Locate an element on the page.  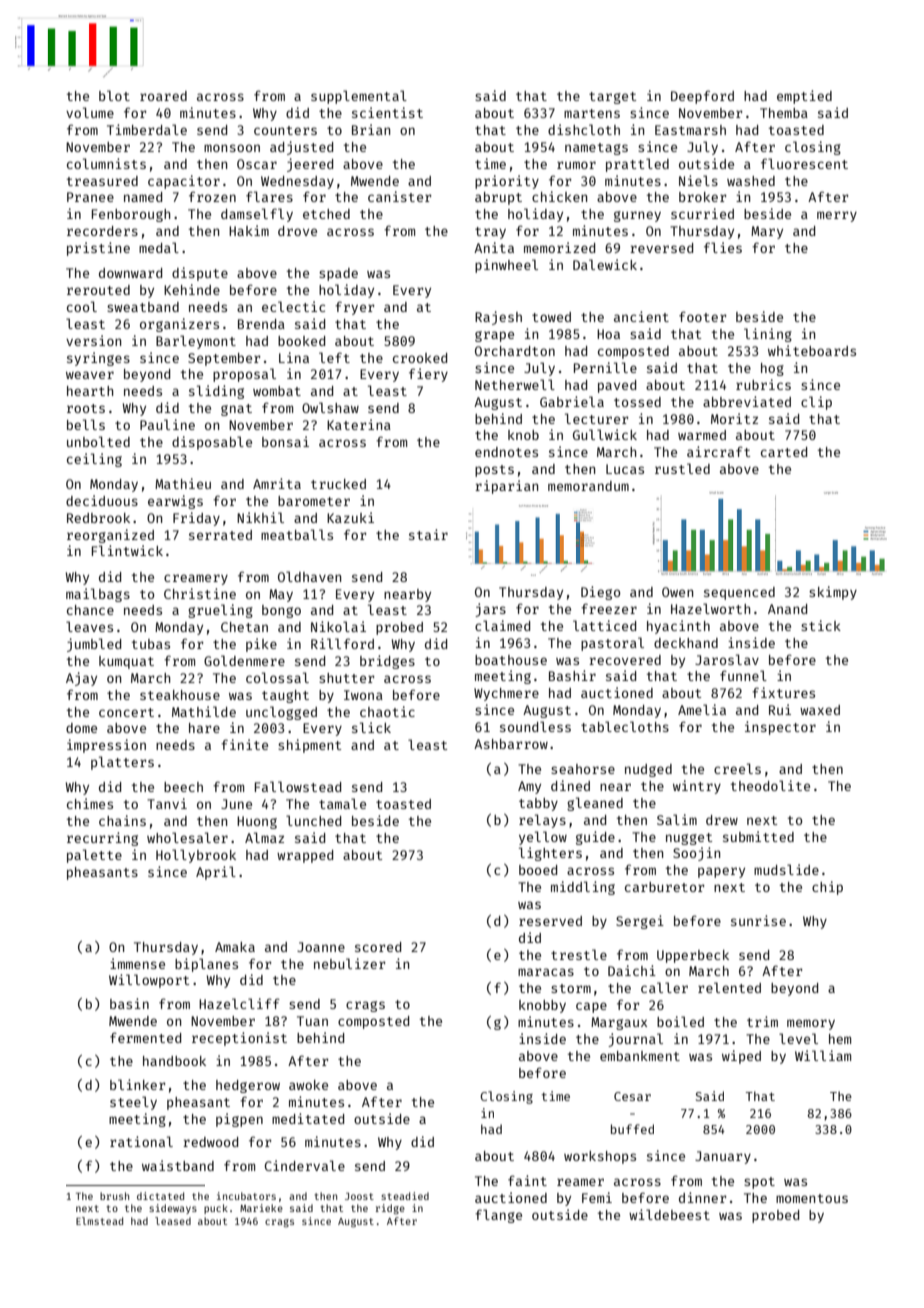
stair is located at coordinates (428, 534).
